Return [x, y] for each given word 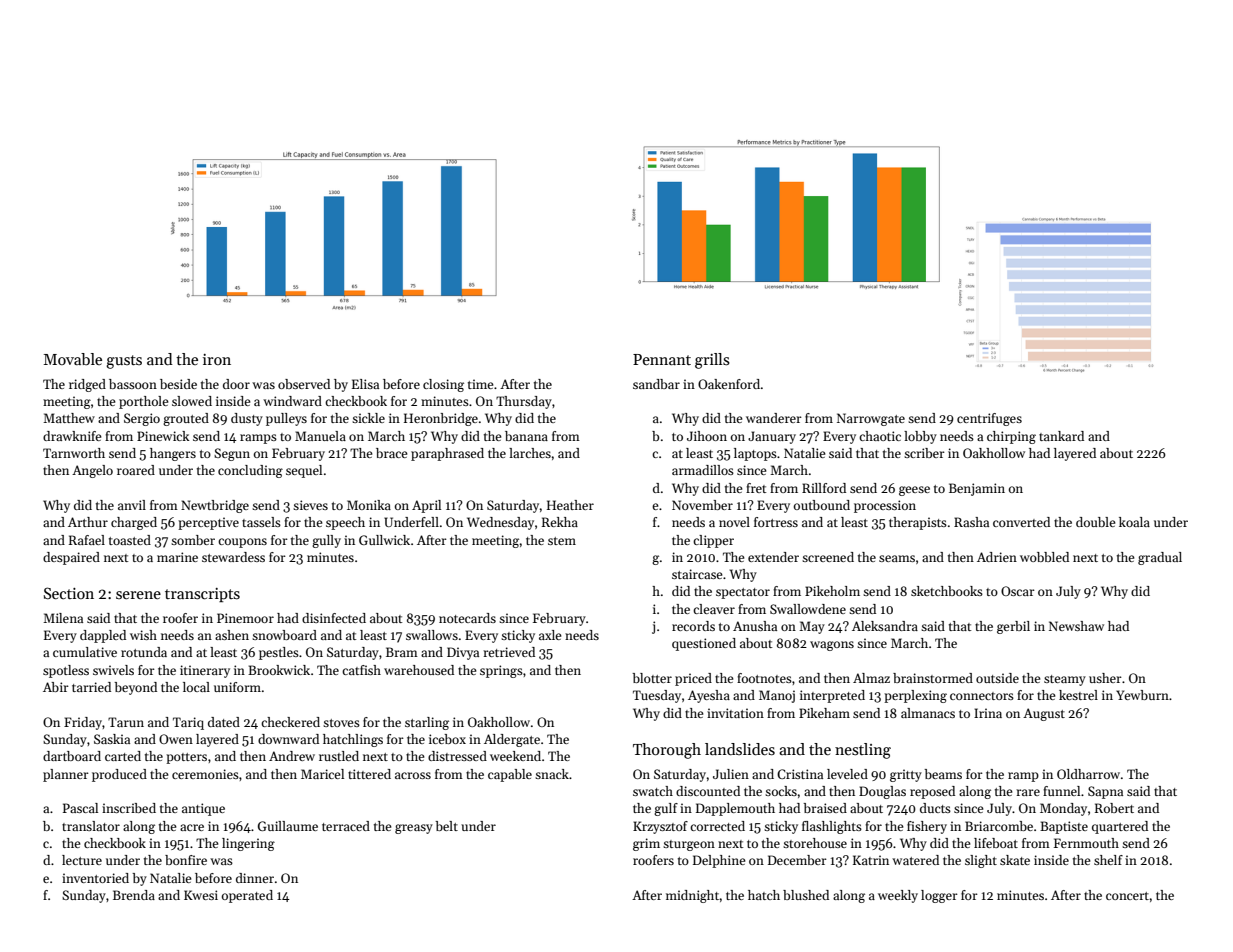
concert [1127, 896]
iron [217, 359]
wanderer [774, 418]
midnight [693, 896]
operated [247, 896]
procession [885, 506]
